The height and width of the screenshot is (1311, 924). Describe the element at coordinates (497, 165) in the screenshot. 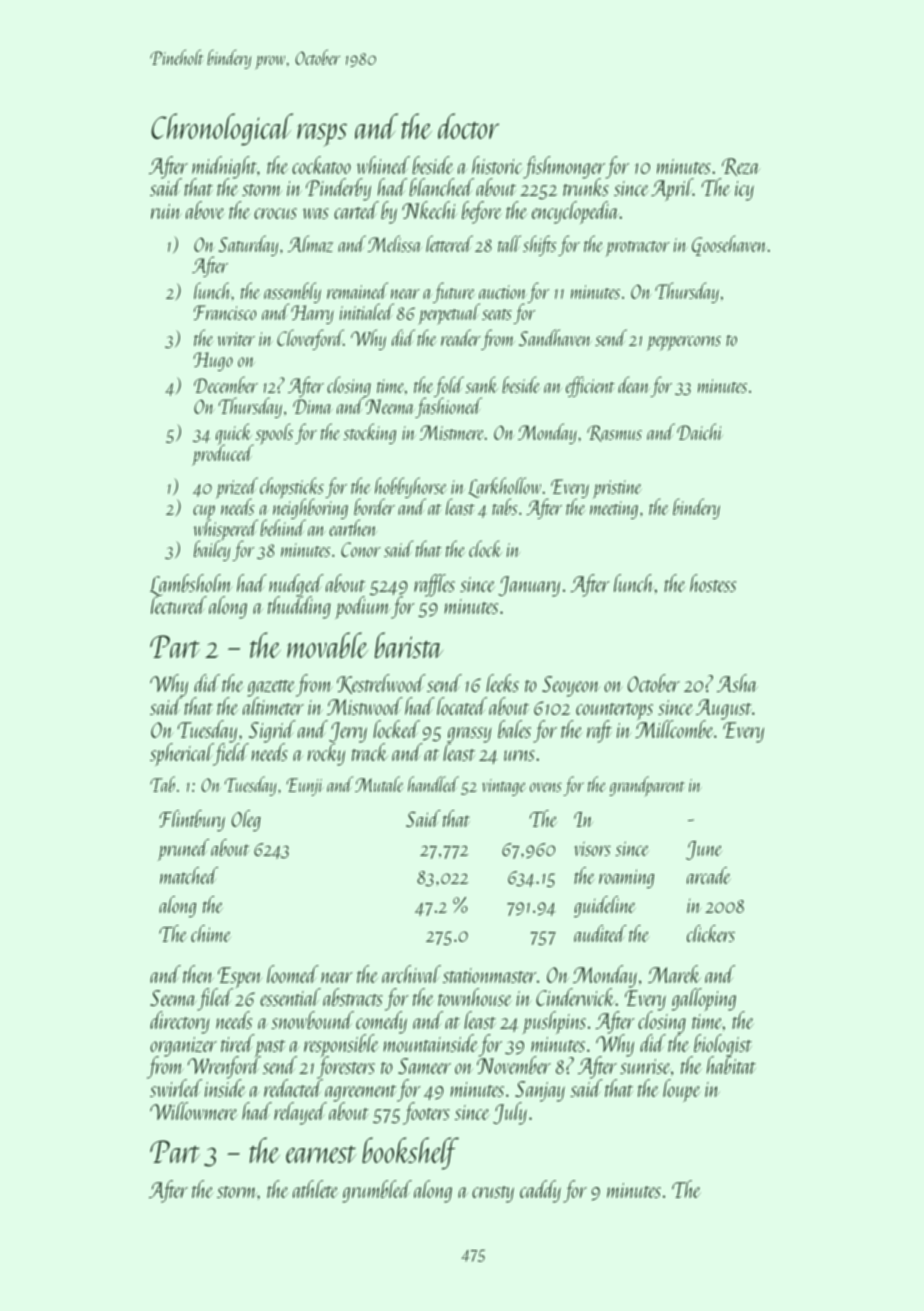

I see `historic` at that location.
